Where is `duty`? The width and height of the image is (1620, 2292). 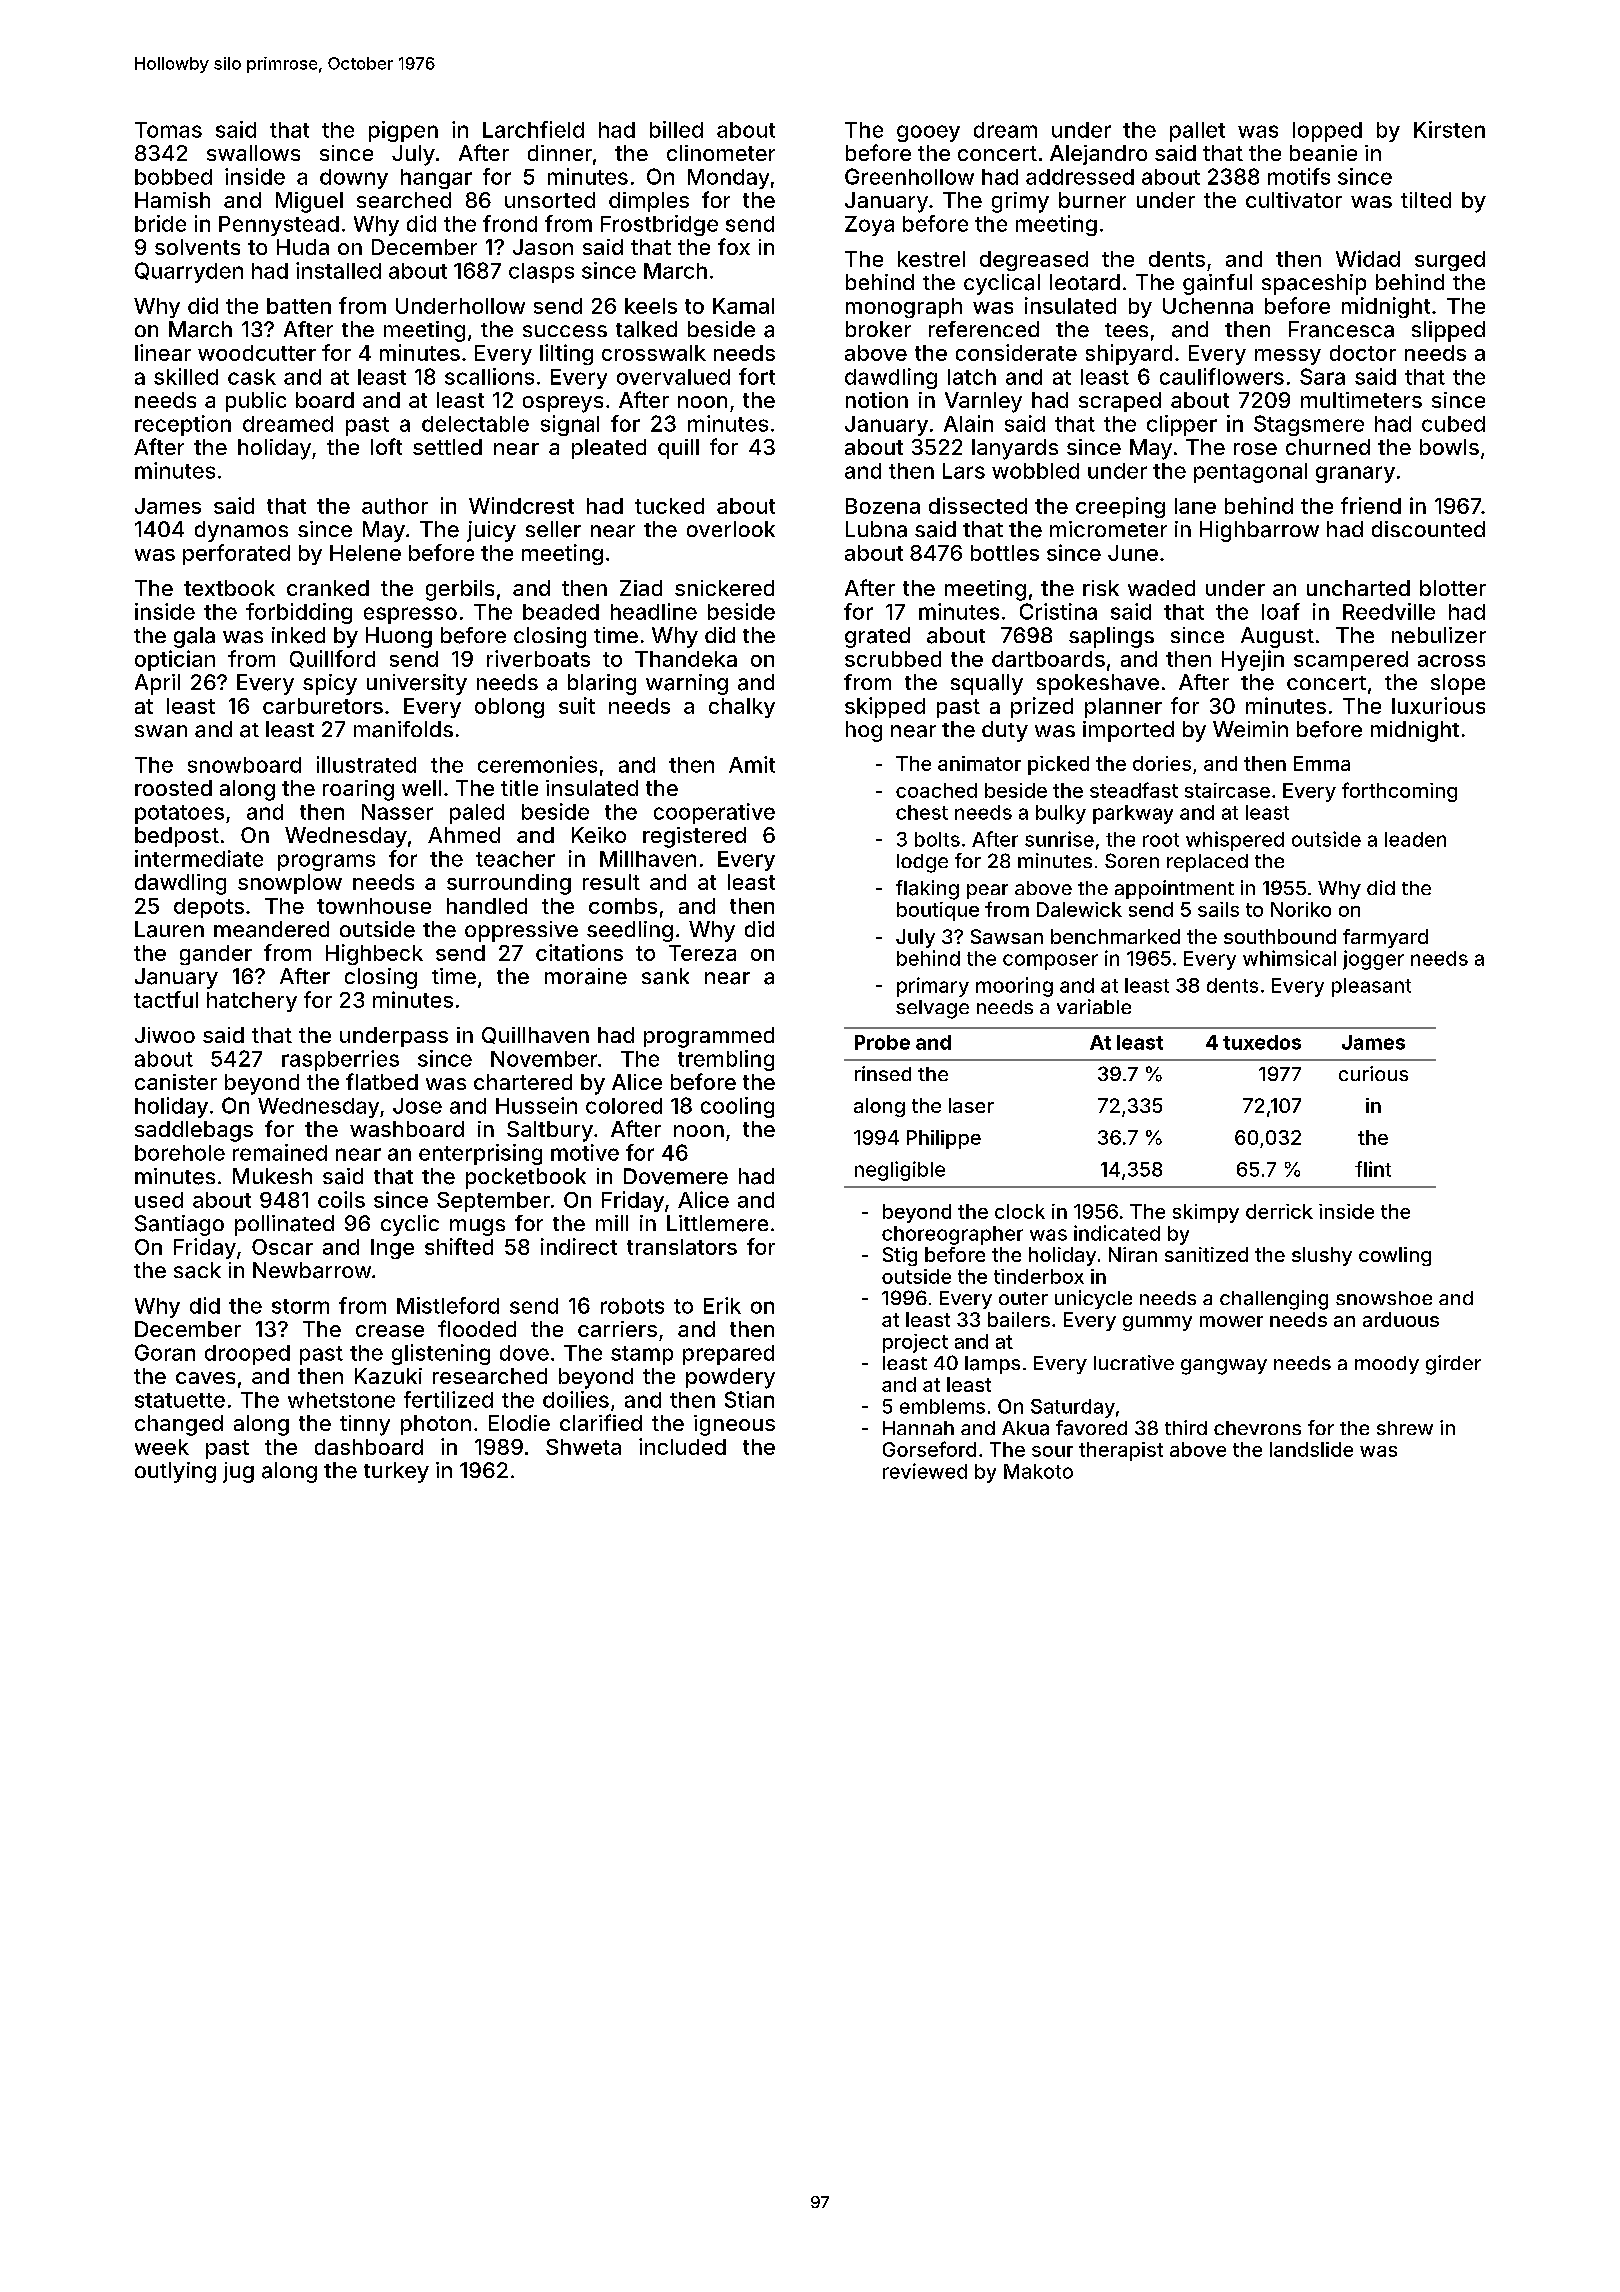
duty is located at coordinates (1005, 731).
